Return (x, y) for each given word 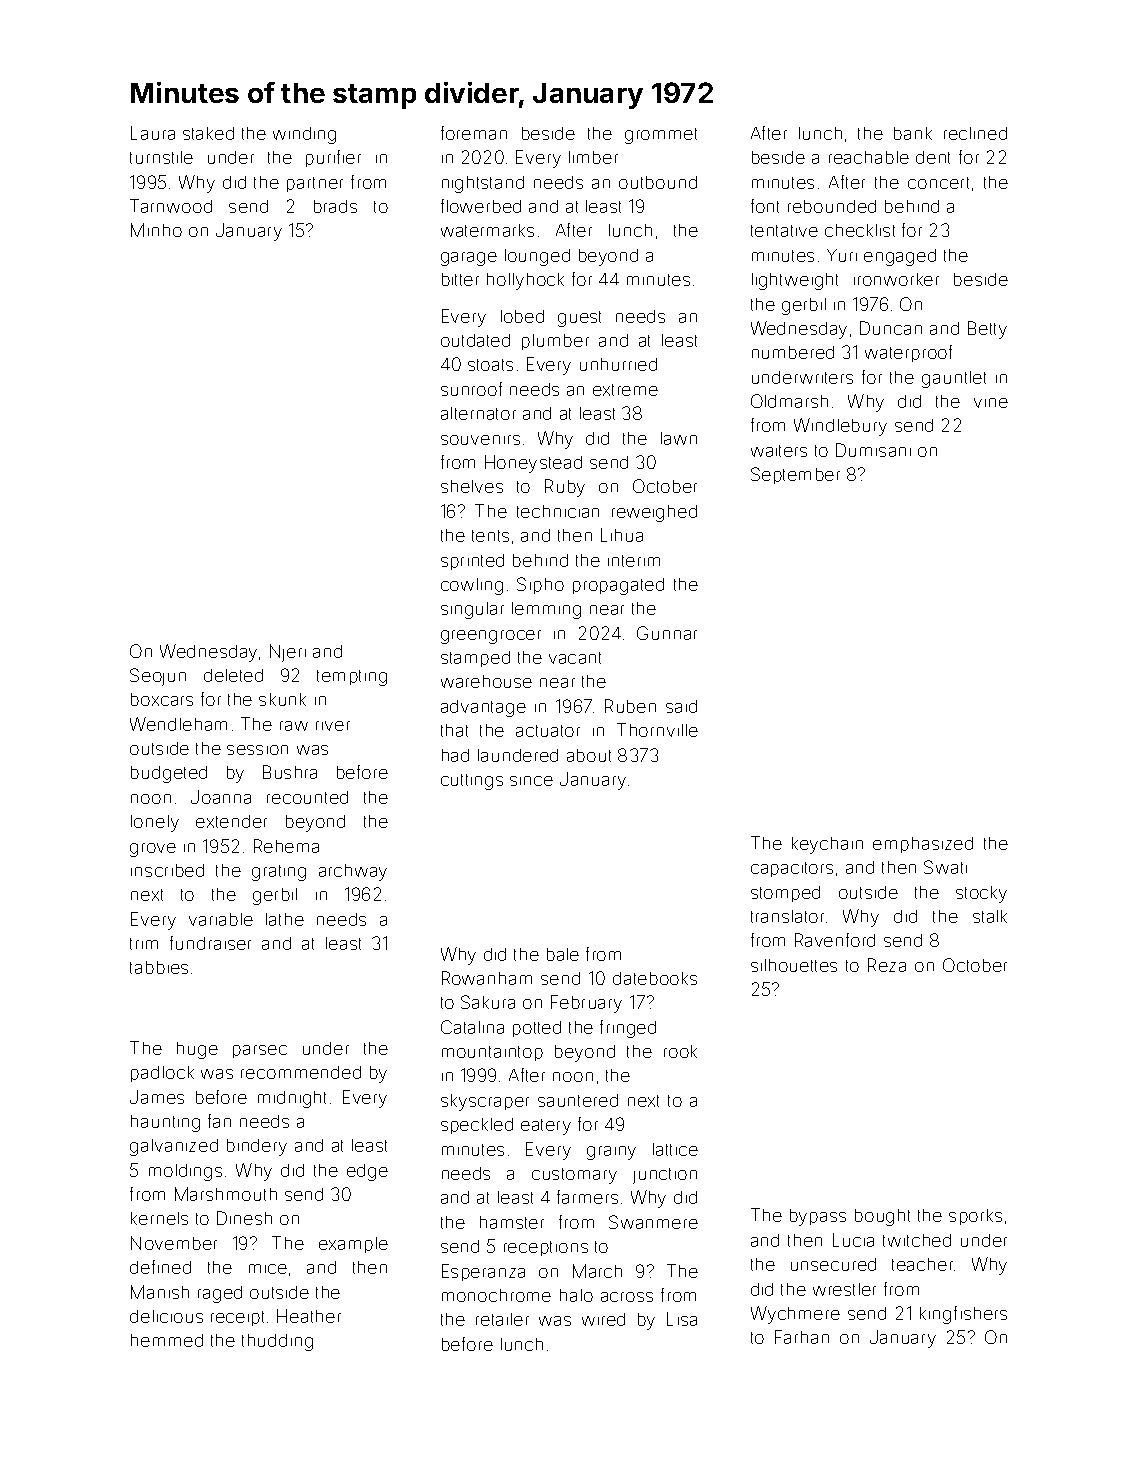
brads (335, 206)
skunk (282, 699)
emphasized (923, 845)
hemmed (167, 1340)
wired (603, 1319)
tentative (784, 231)
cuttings (472, 782)
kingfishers (963, 1315)
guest (579, 319)
